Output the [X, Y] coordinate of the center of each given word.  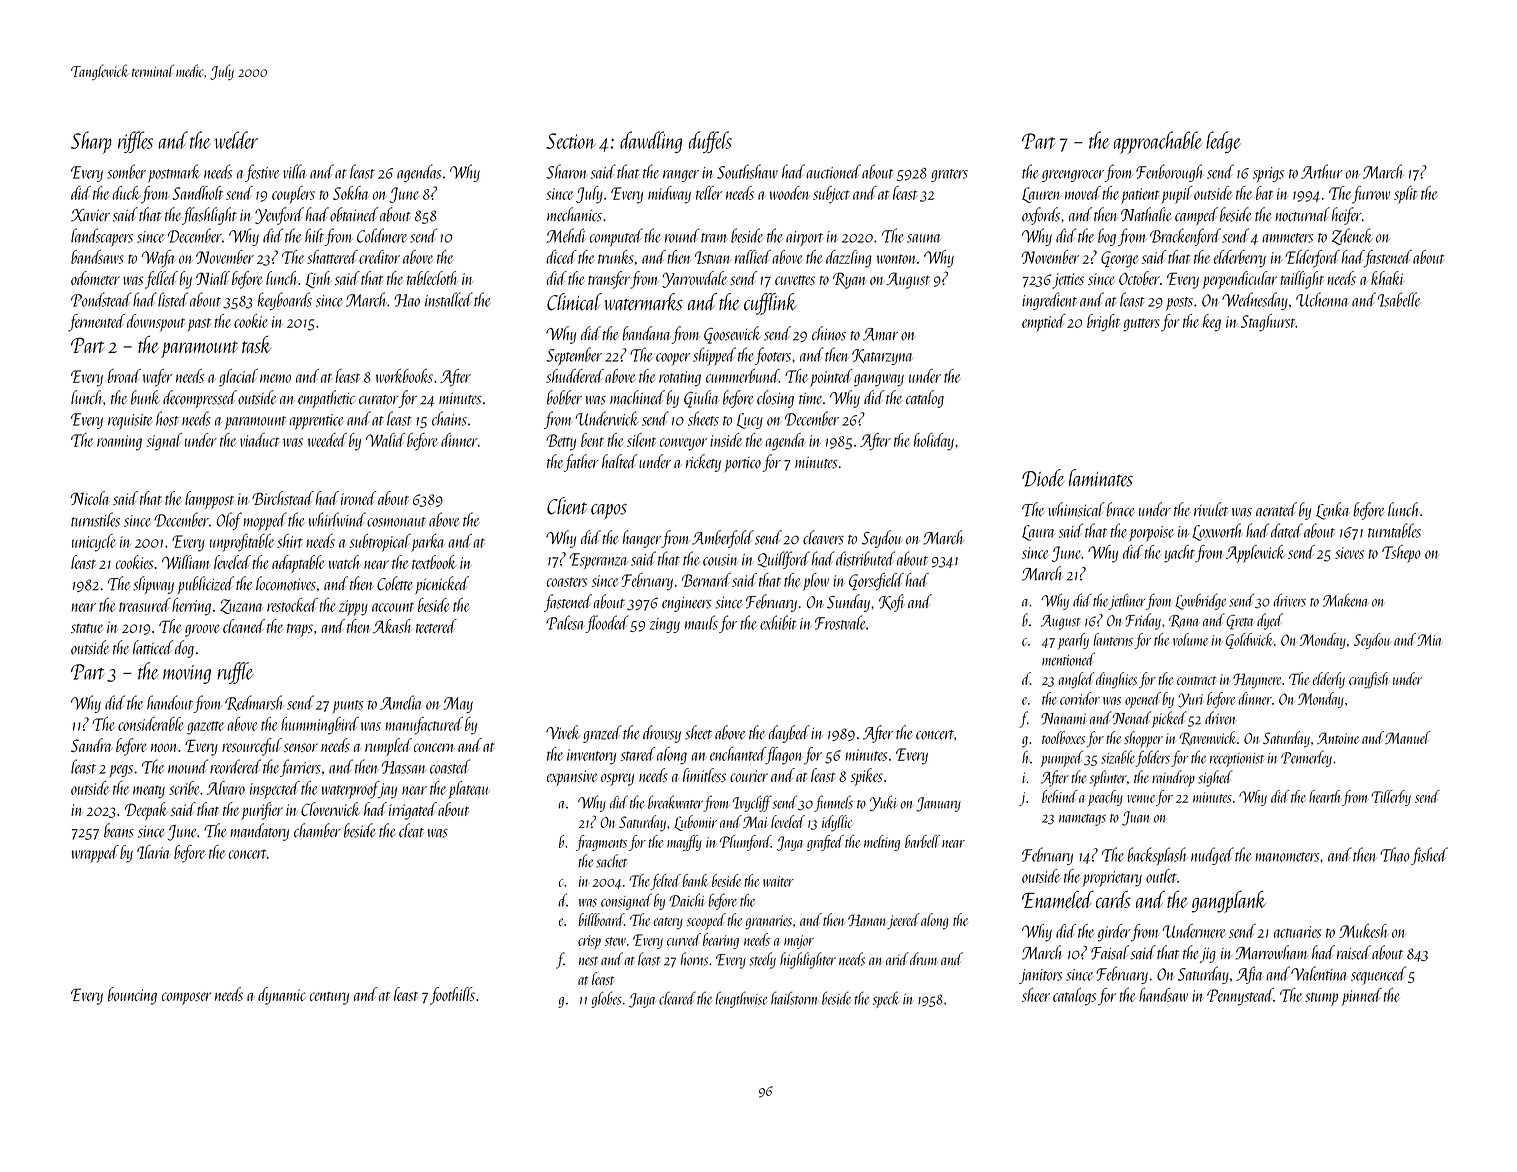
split [1406, 195]
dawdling [651, 142]
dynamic [282, 996]
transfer [609, 280]
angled [1076, 680]
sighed [1215, 778]
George [1119, 259]
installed [449, 299]
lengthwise [741, 999]
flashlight [209, 216]
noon [164, 747]
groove [202, 630]
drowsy [662, 734]
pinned [1361, 997]
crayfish [1369, 680]
